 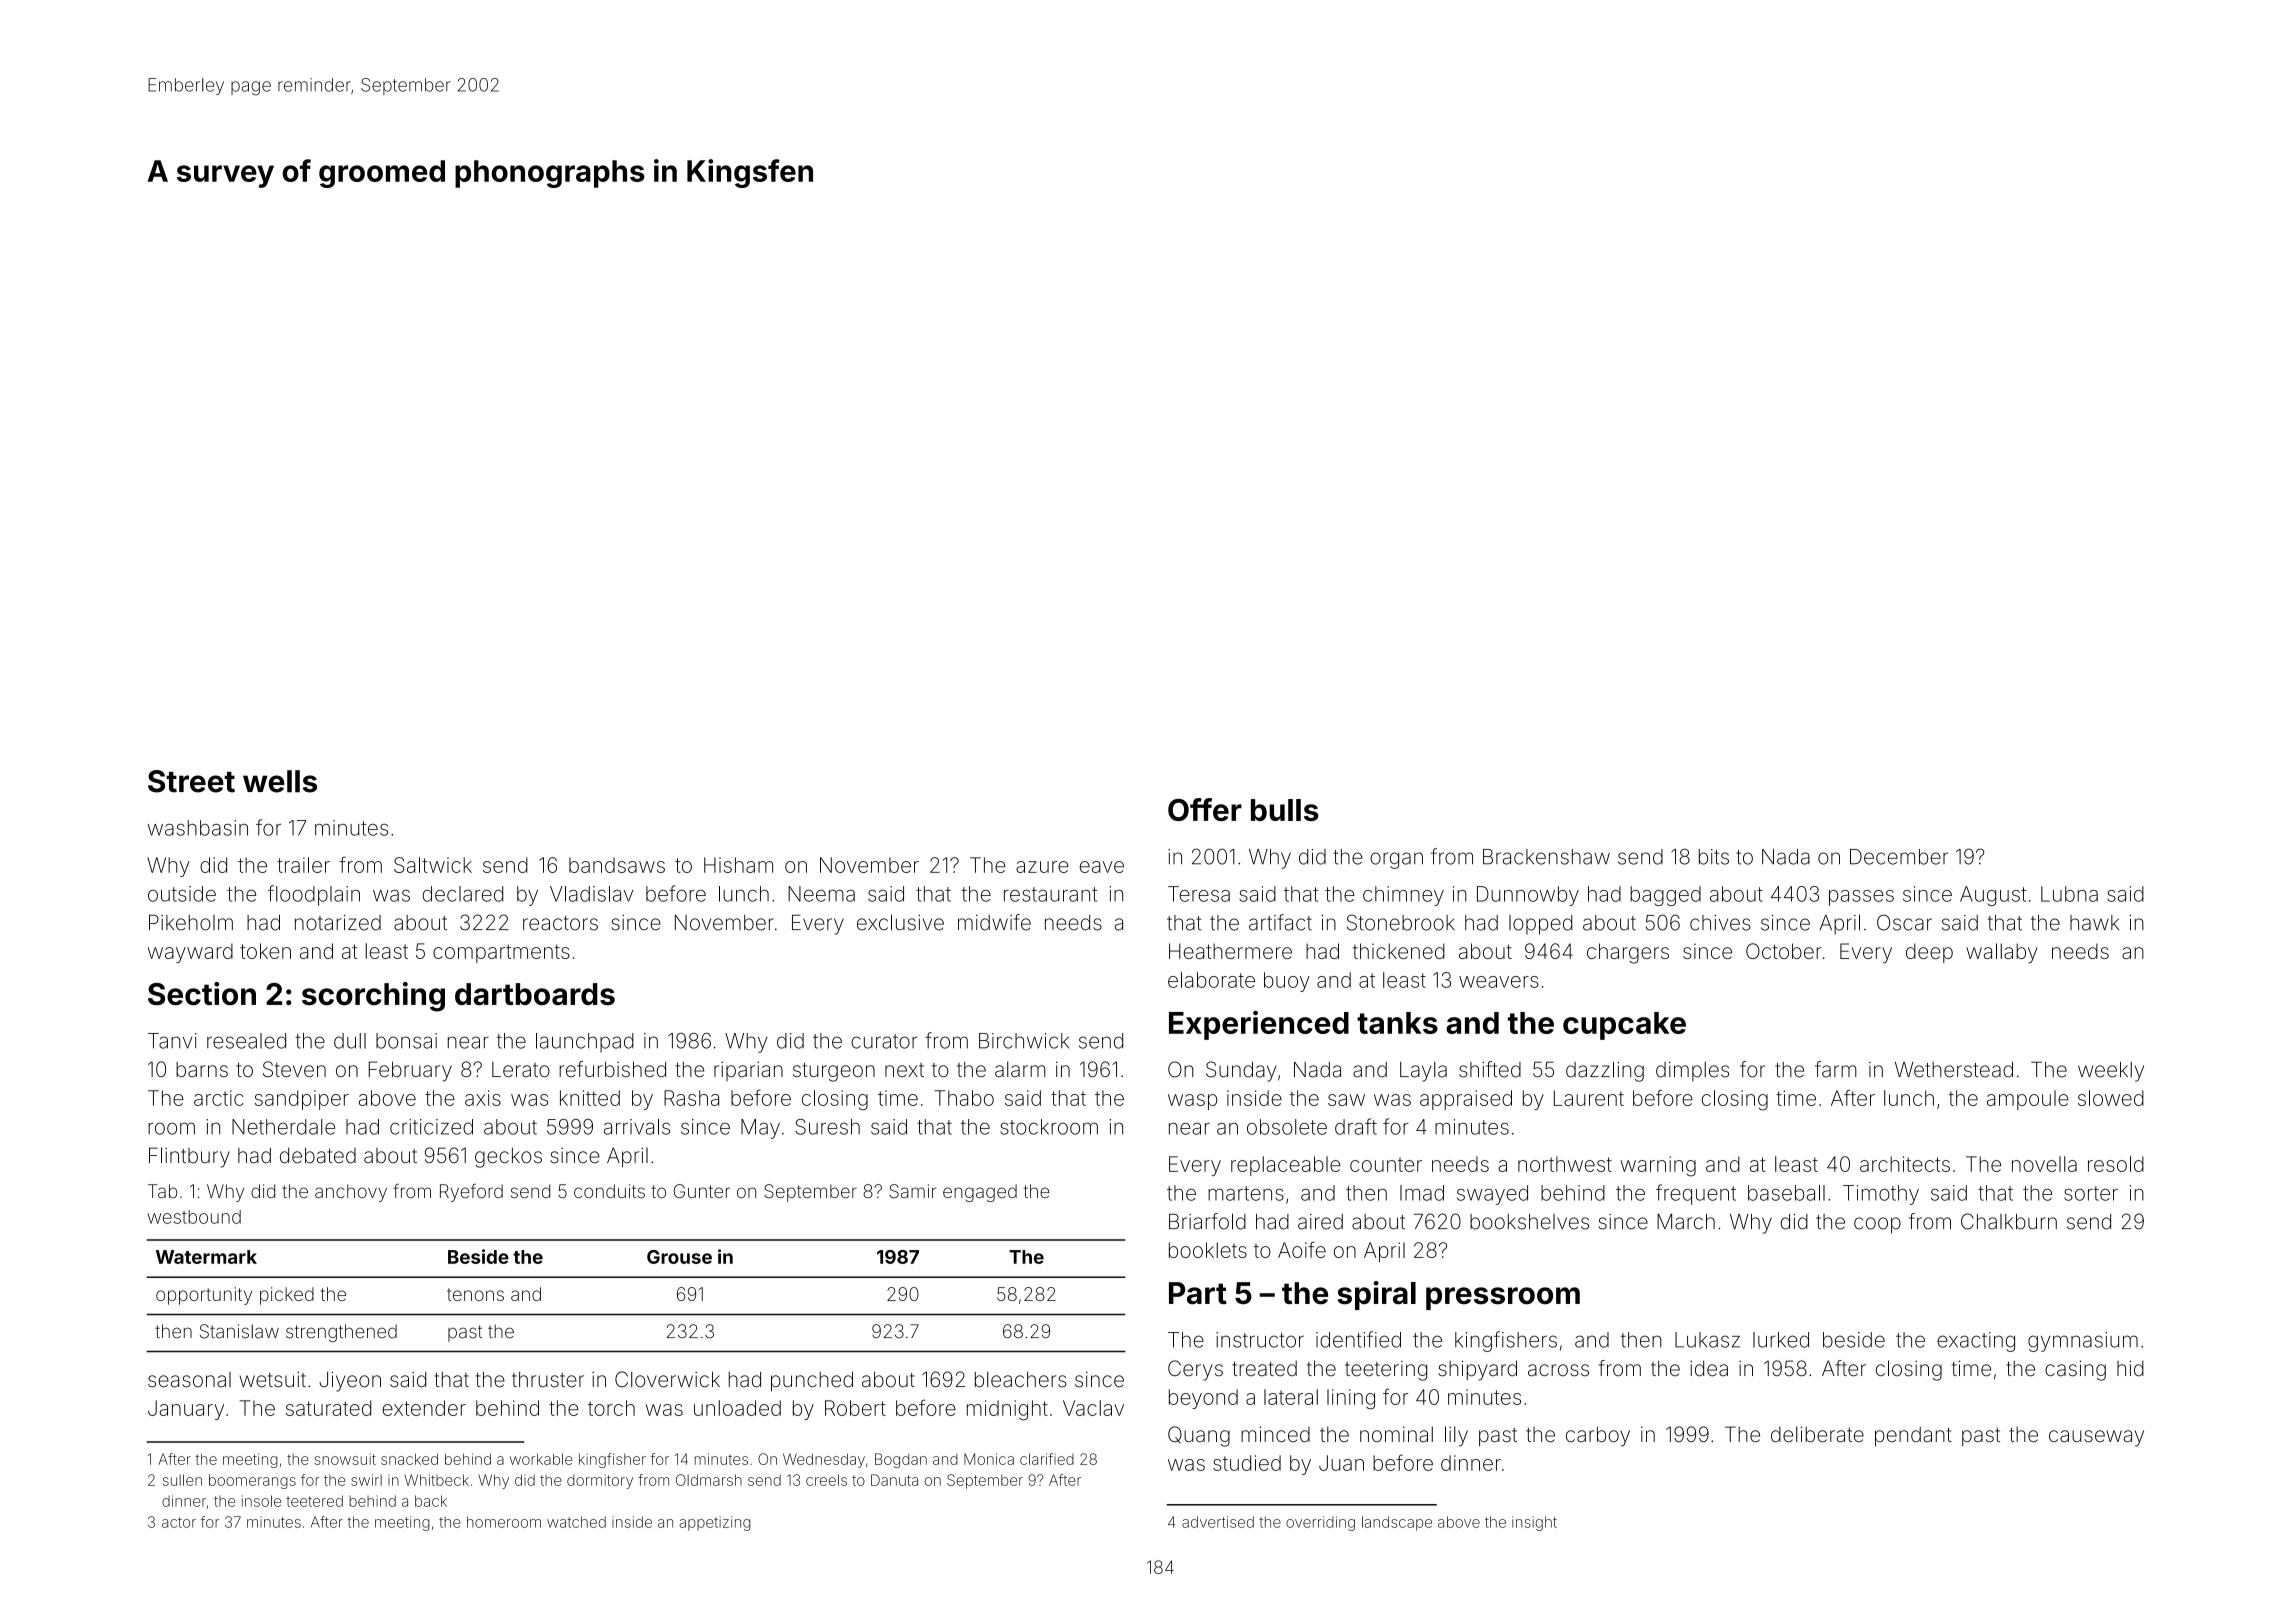 I want to click on architects, so click(x=1905, y=1164).
